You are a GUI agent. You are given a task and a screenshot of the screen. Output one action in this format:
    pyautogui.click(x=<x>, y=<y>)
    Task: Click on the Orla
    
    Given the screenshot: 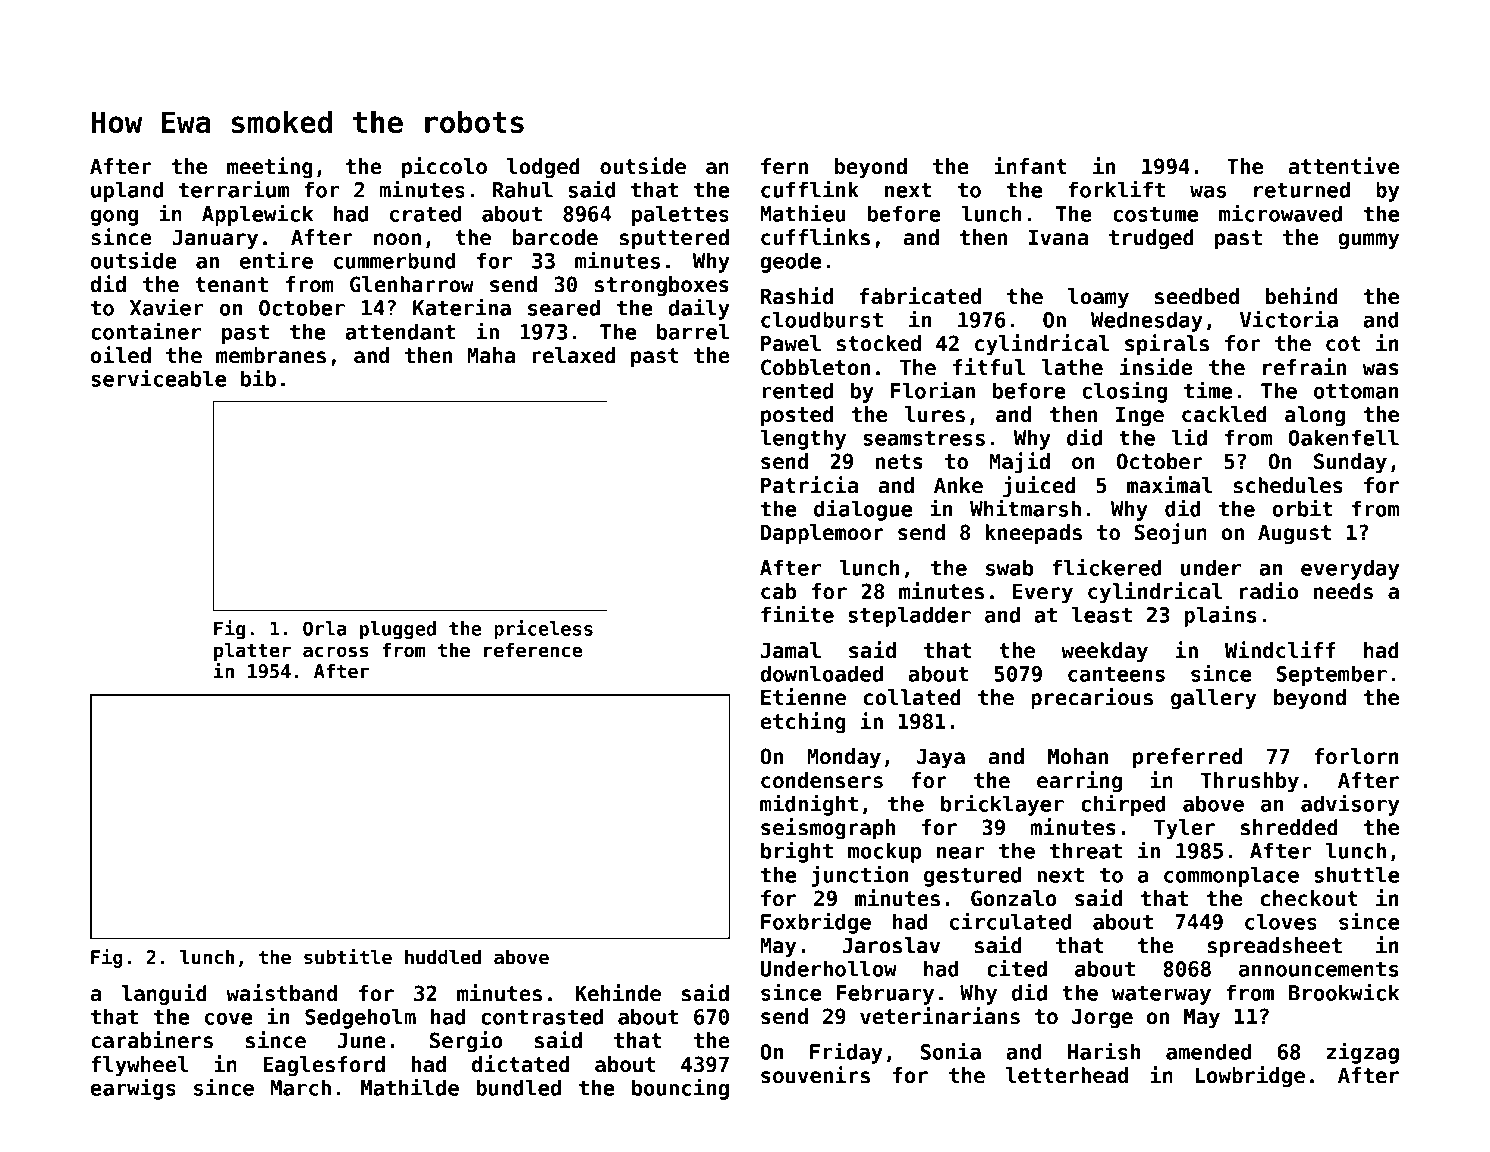 What is the action you would take?
    pyautogui.click(x=325, y=628)
